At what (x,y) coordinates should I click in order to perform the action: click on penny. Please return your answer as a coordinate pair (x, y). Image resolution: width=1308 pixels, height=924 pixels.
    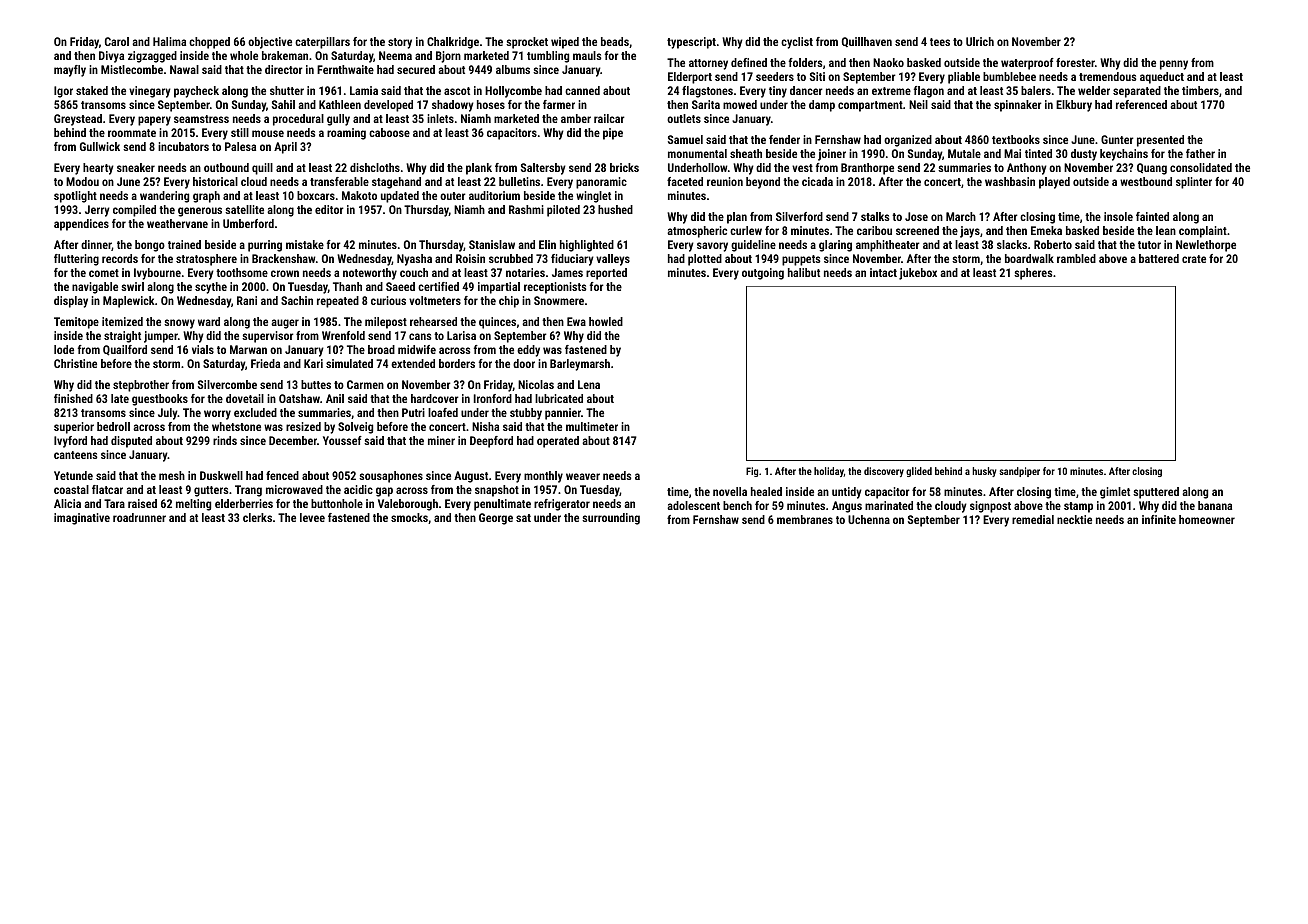
    Looking at the image, I should click on (1174, 65).
